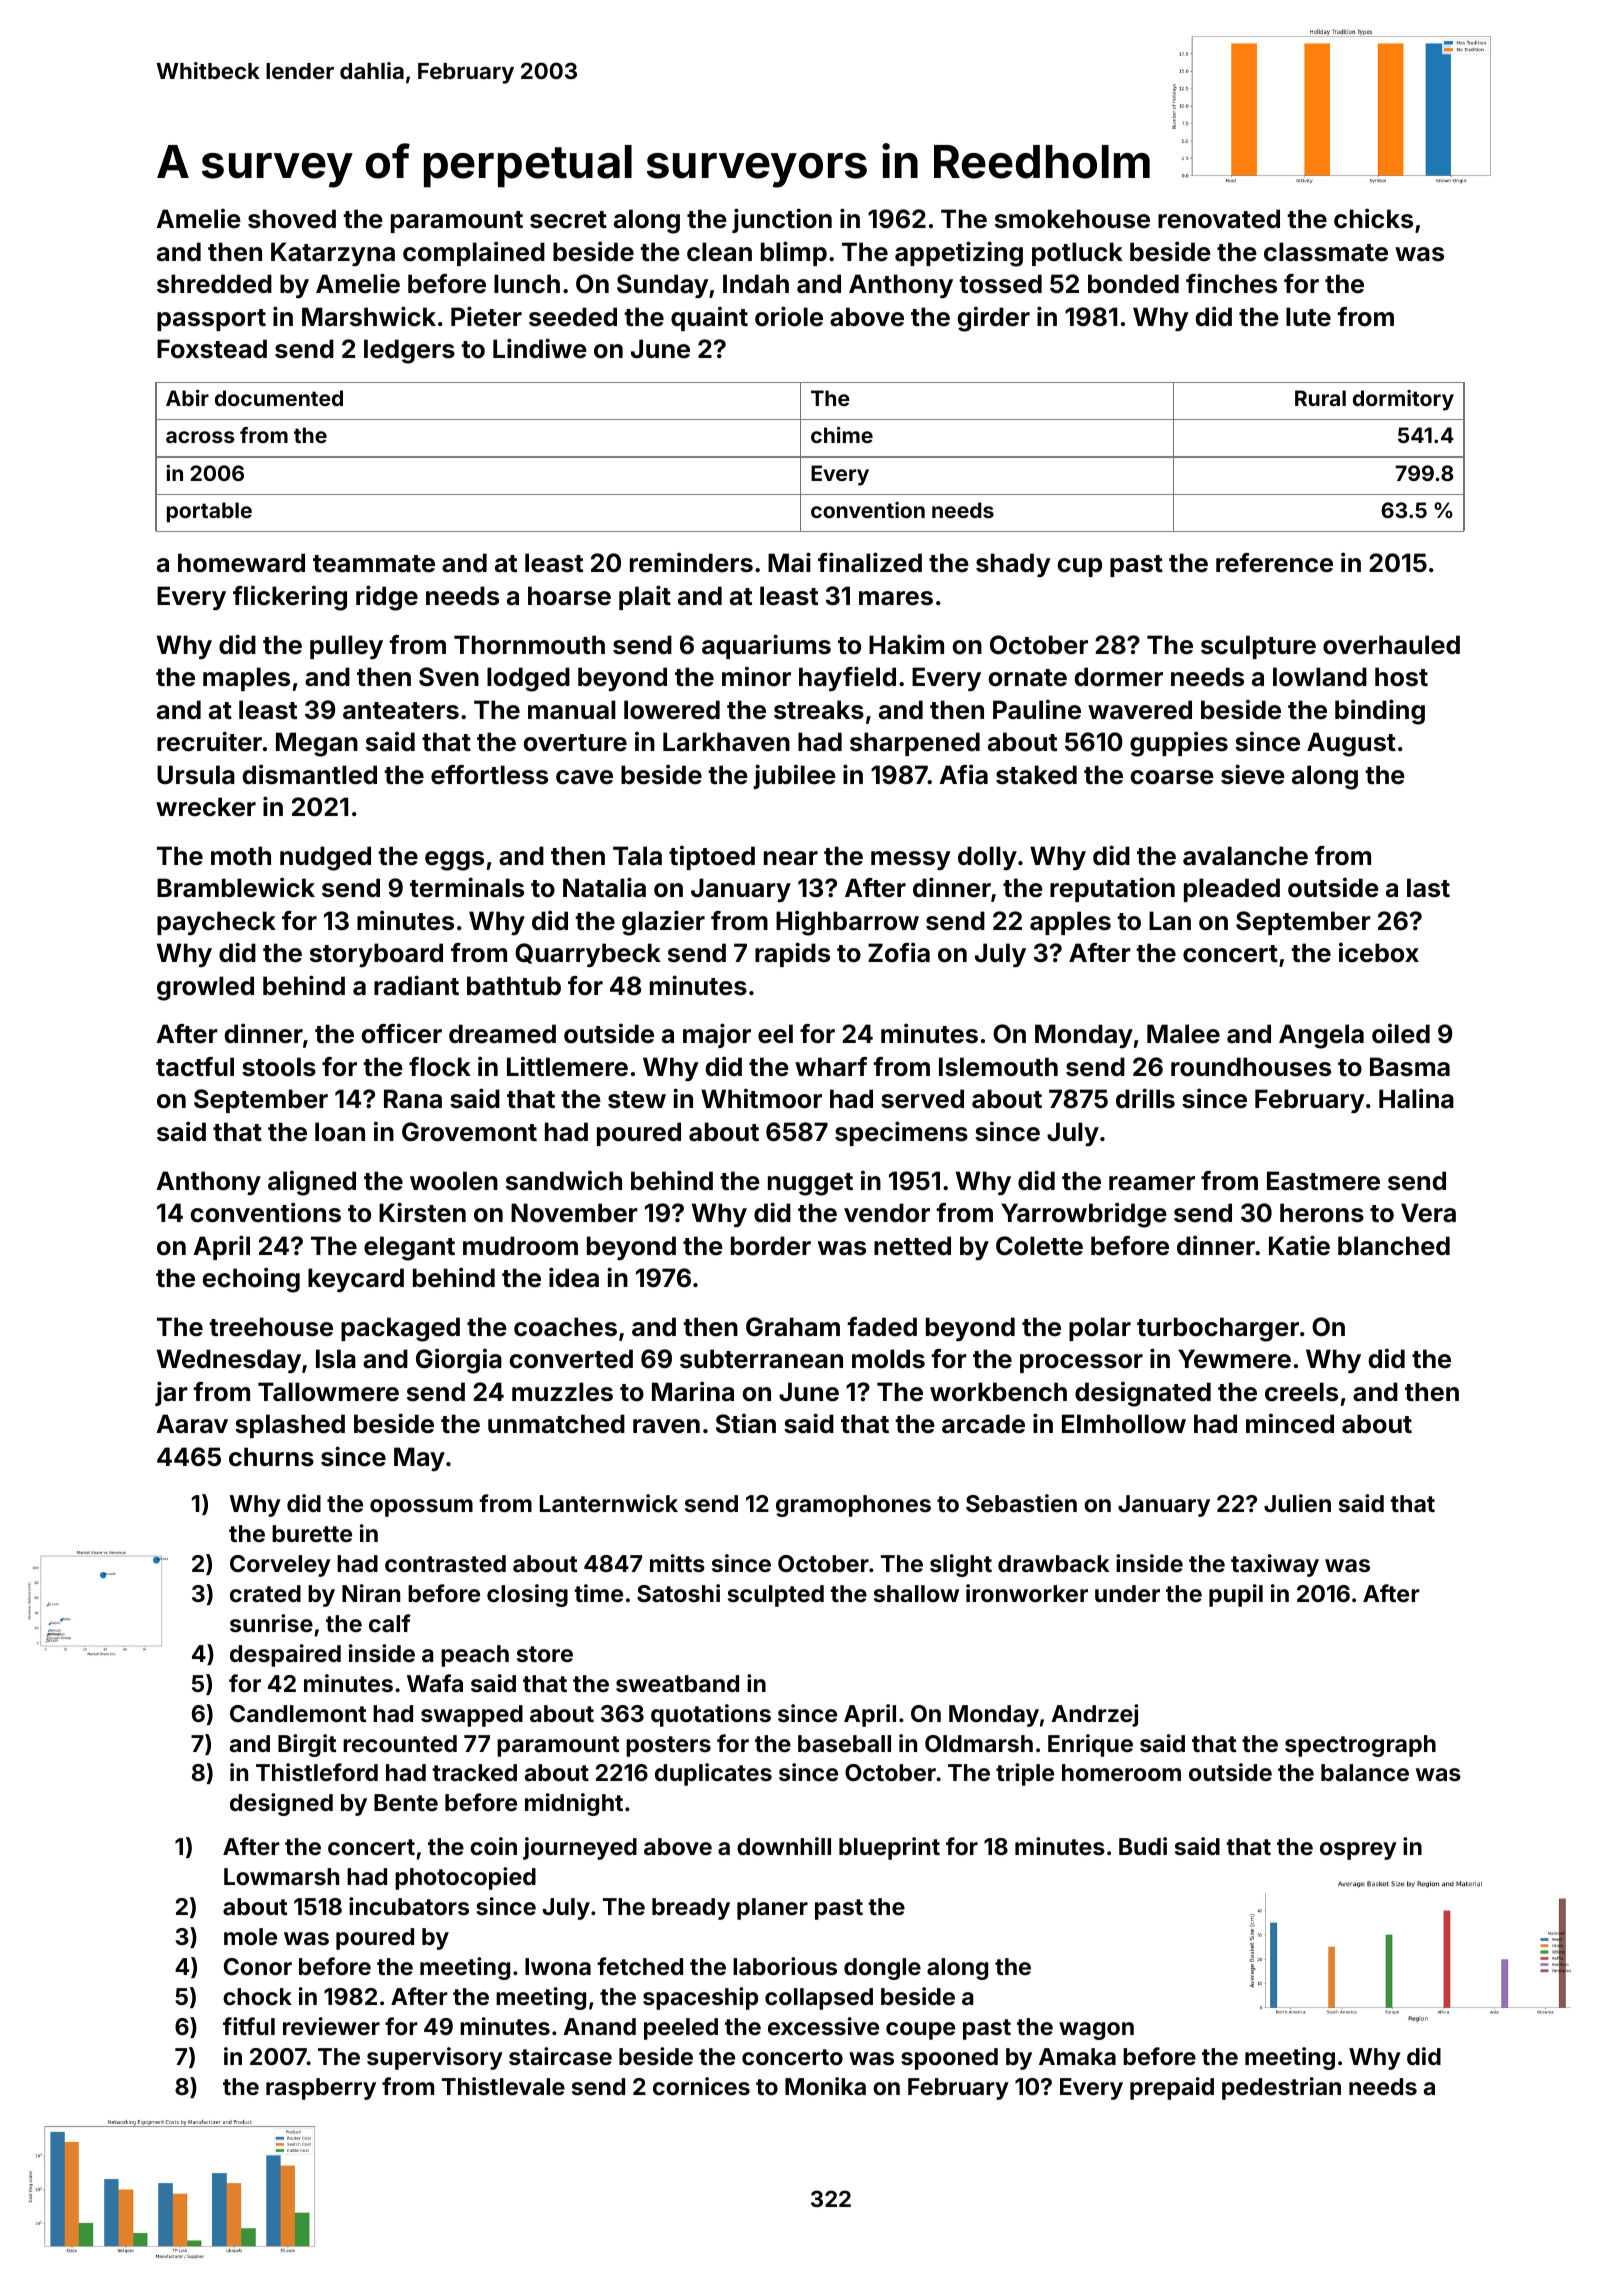 This screenshot has height=2292, width=1620. What do you see at coordinates (435, 2058) in the screenshot?
I see `supervisory` at bounding box center [435, 2058].
